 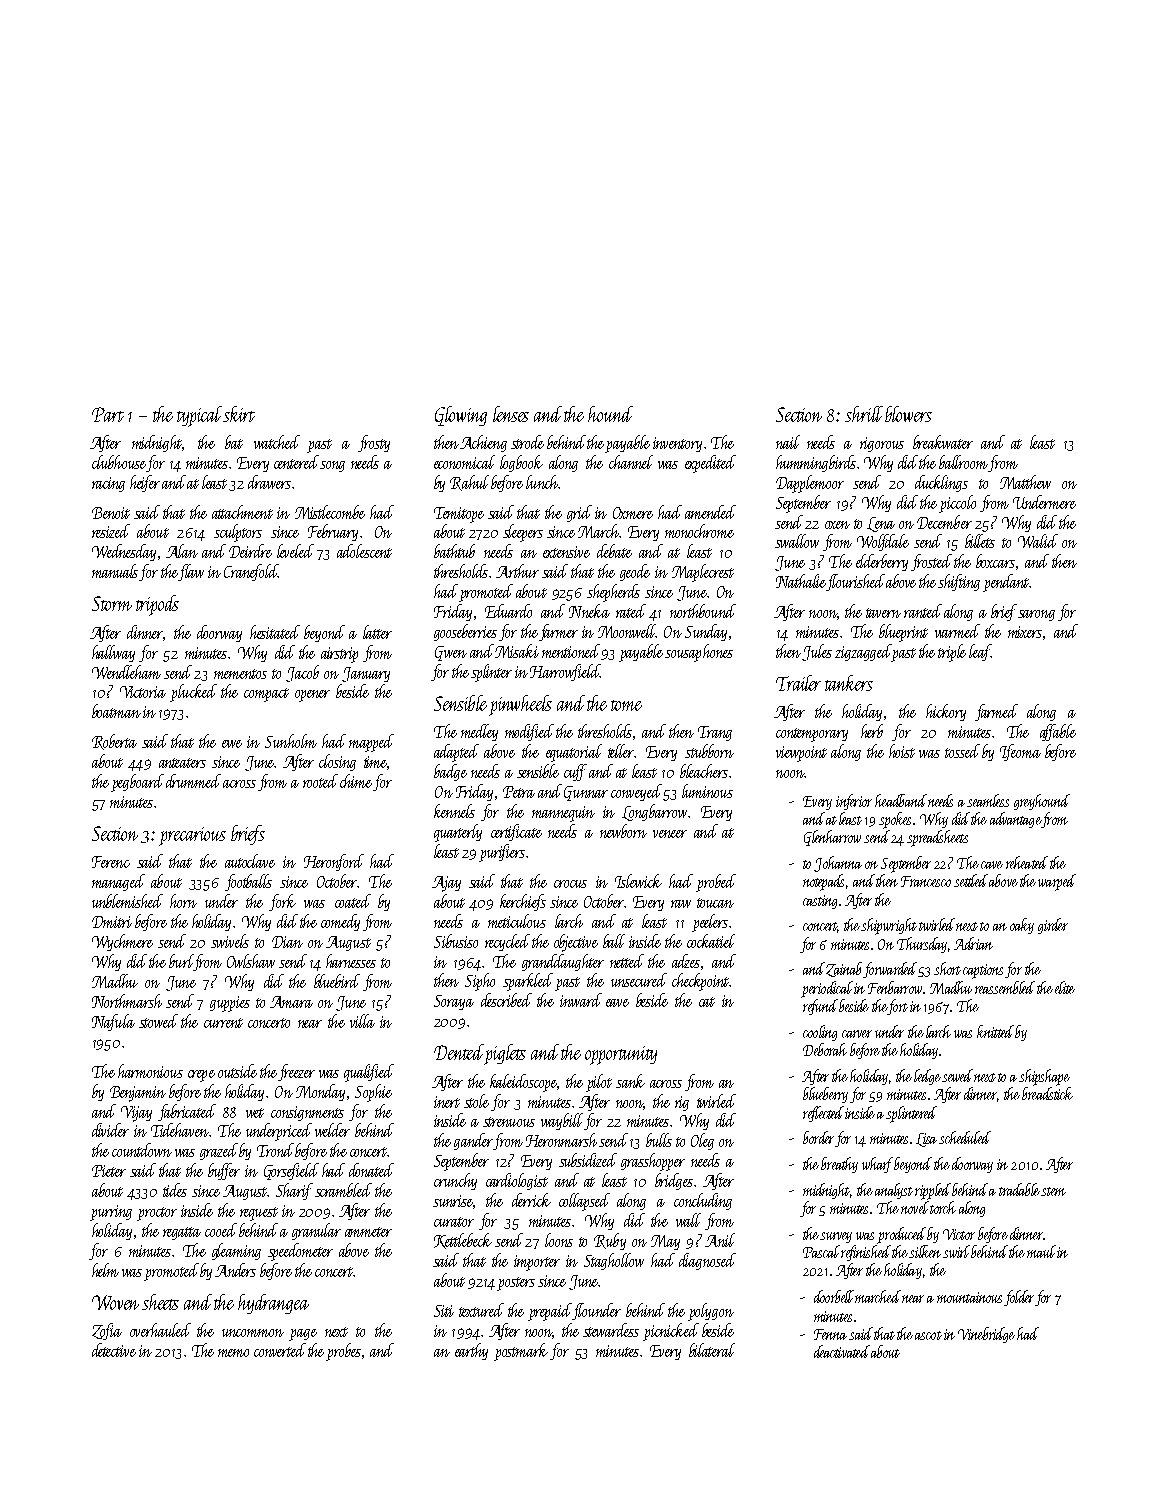 What do you see at coordinates (182, 763) in the page?
I see `anteaters` at bounding box center [182, 763].
